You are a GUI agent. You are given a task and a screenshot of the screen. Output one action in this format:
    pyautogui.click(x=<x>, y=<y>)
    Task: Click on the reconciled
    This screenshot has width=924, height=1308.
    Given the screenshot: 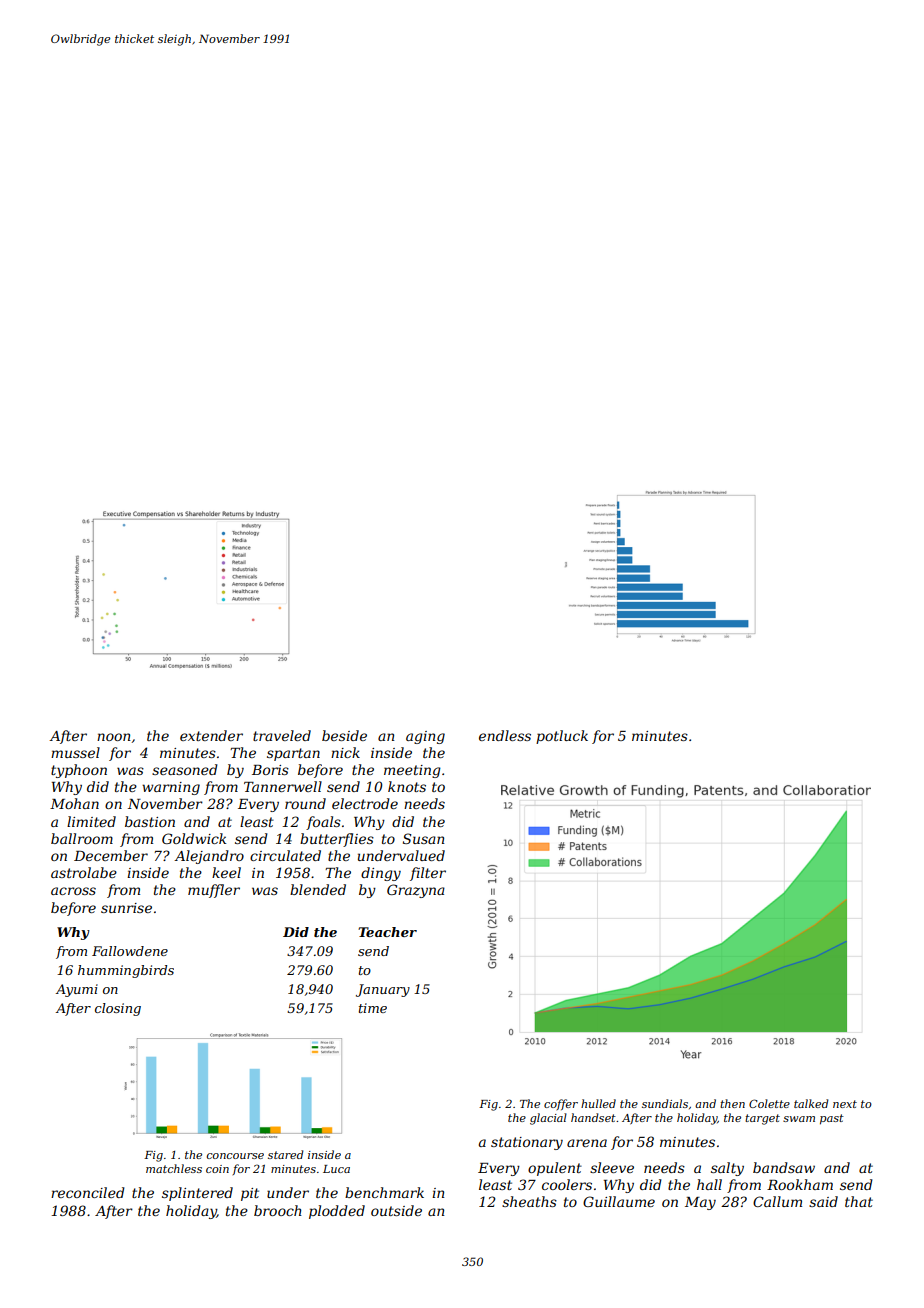 What is the action you would take?
    pyautogui.click(x=88, y=1192)
